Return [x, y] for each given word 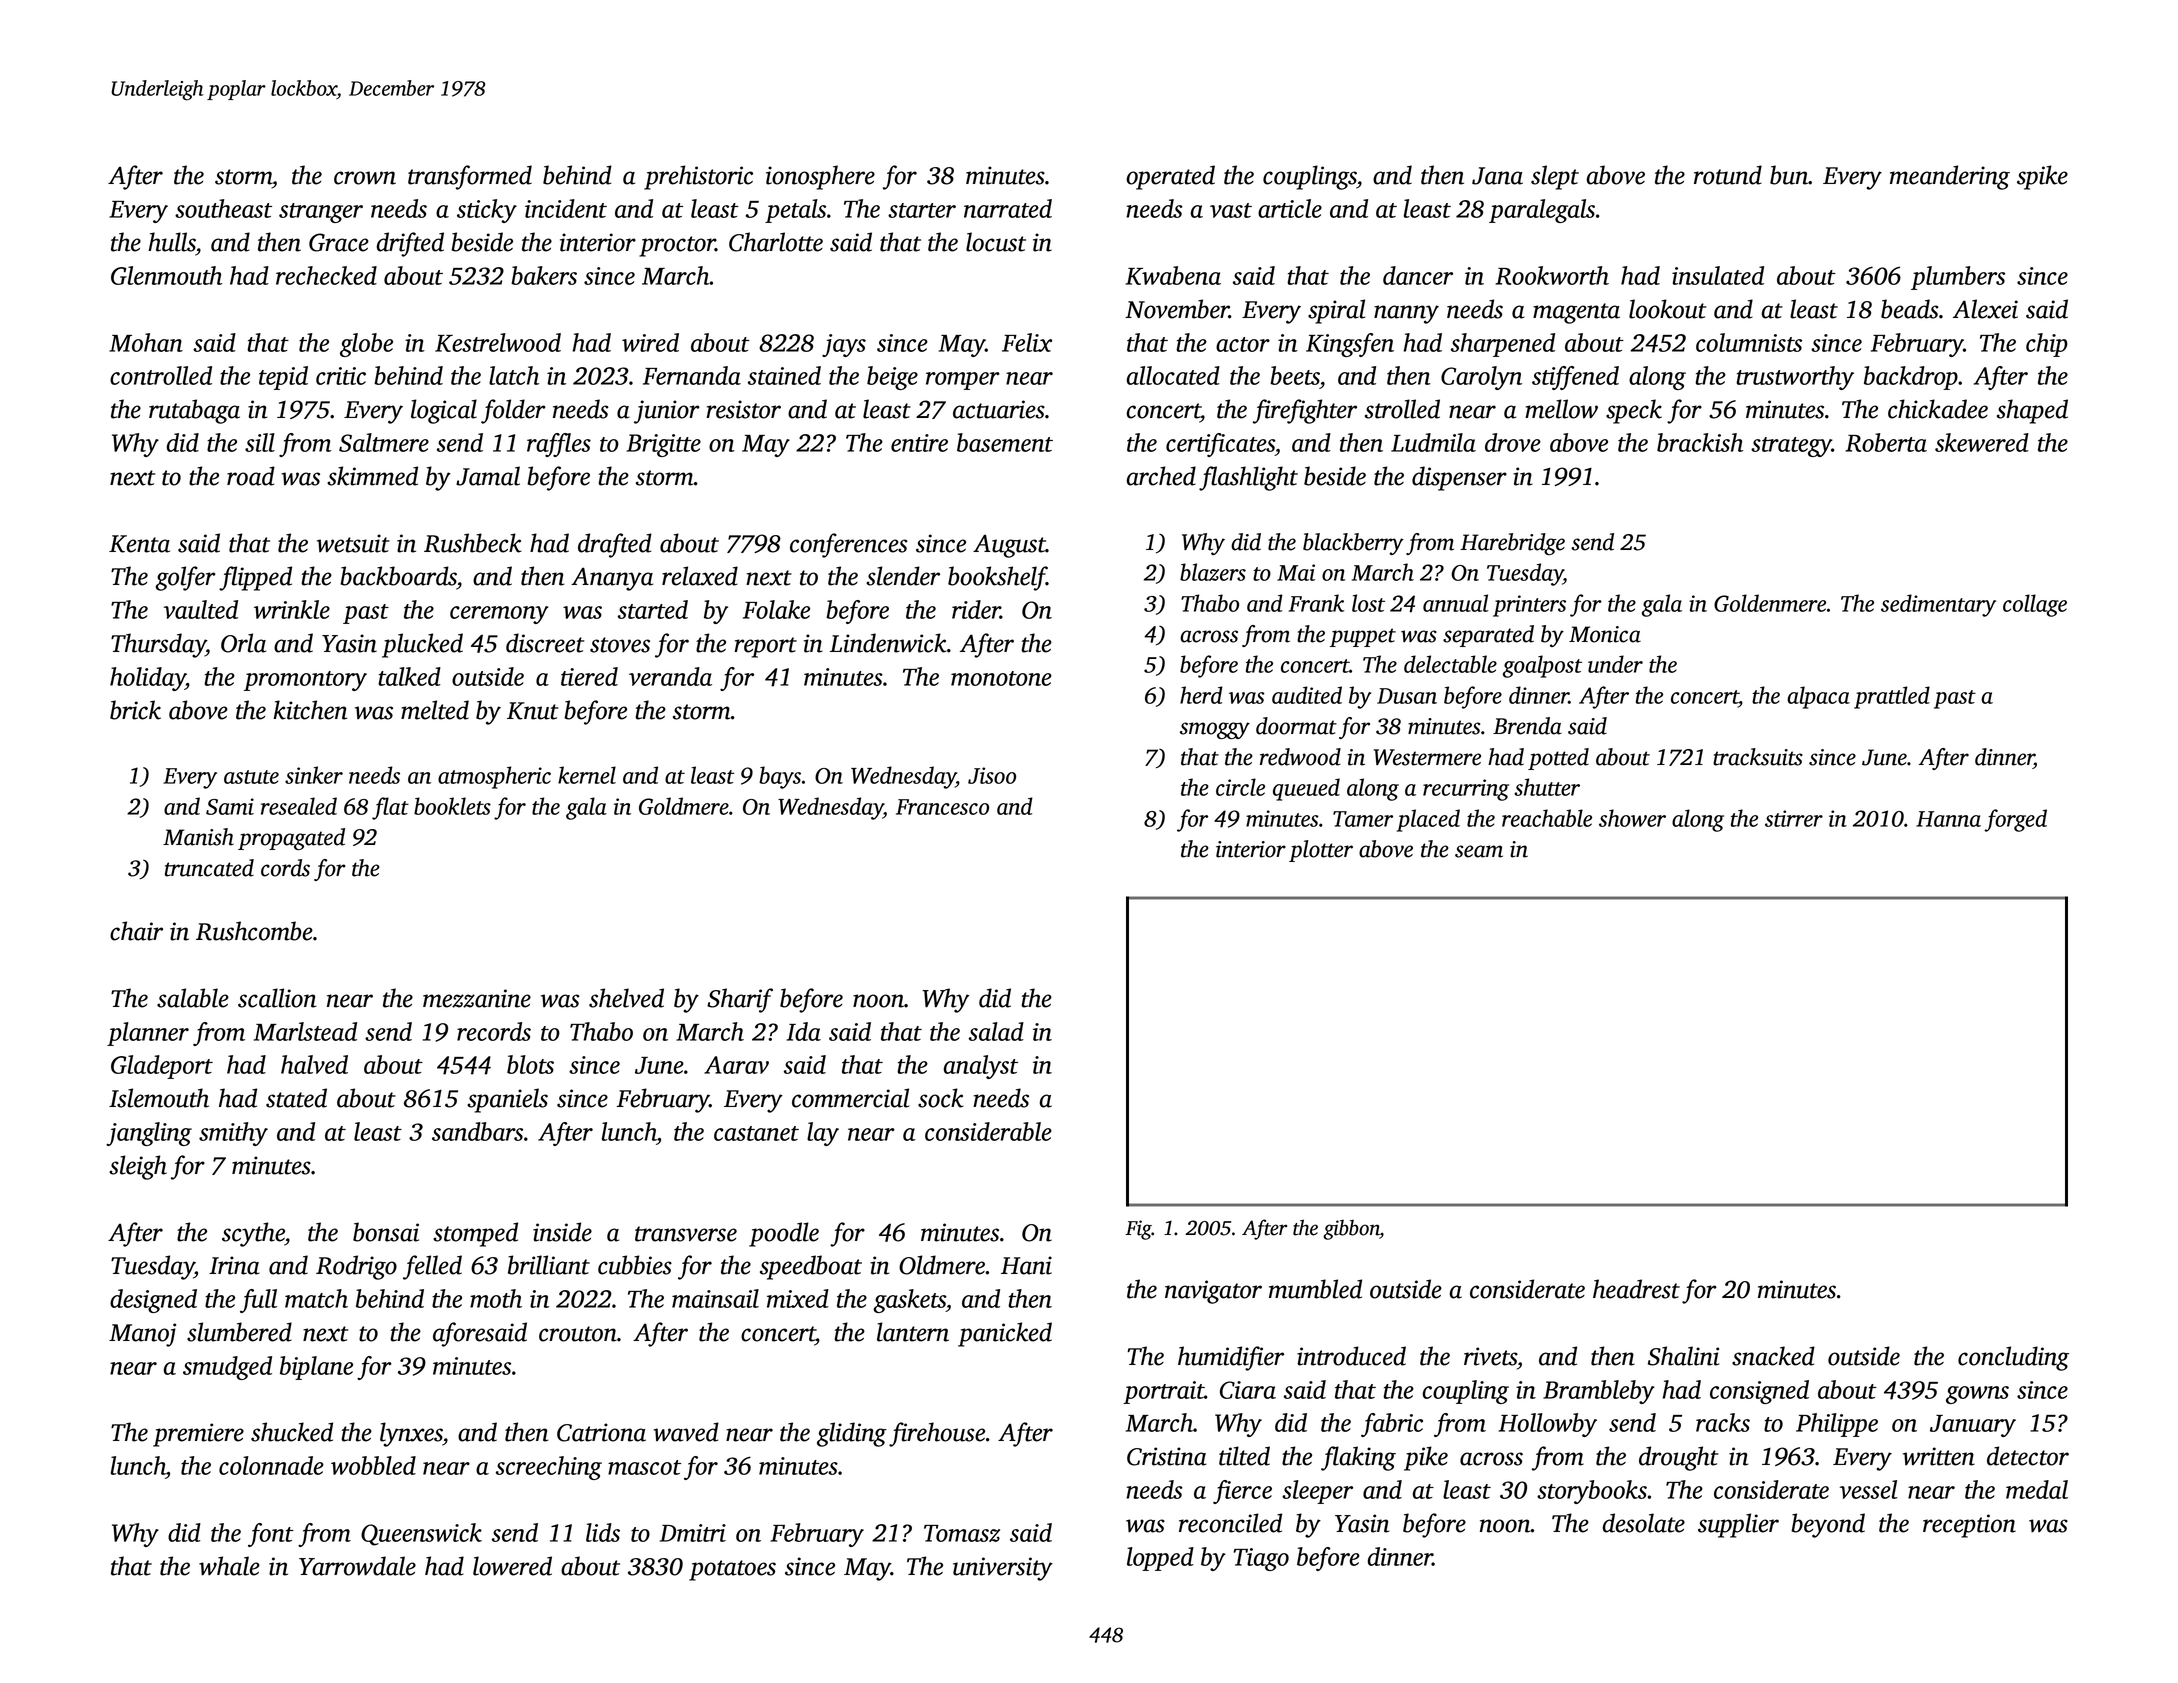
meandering [1950, 177]
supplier [1738, 1525]
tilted [1244, 1456]
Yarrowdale [357, 1566]
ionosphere [820, 177]
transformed [470, 177]
